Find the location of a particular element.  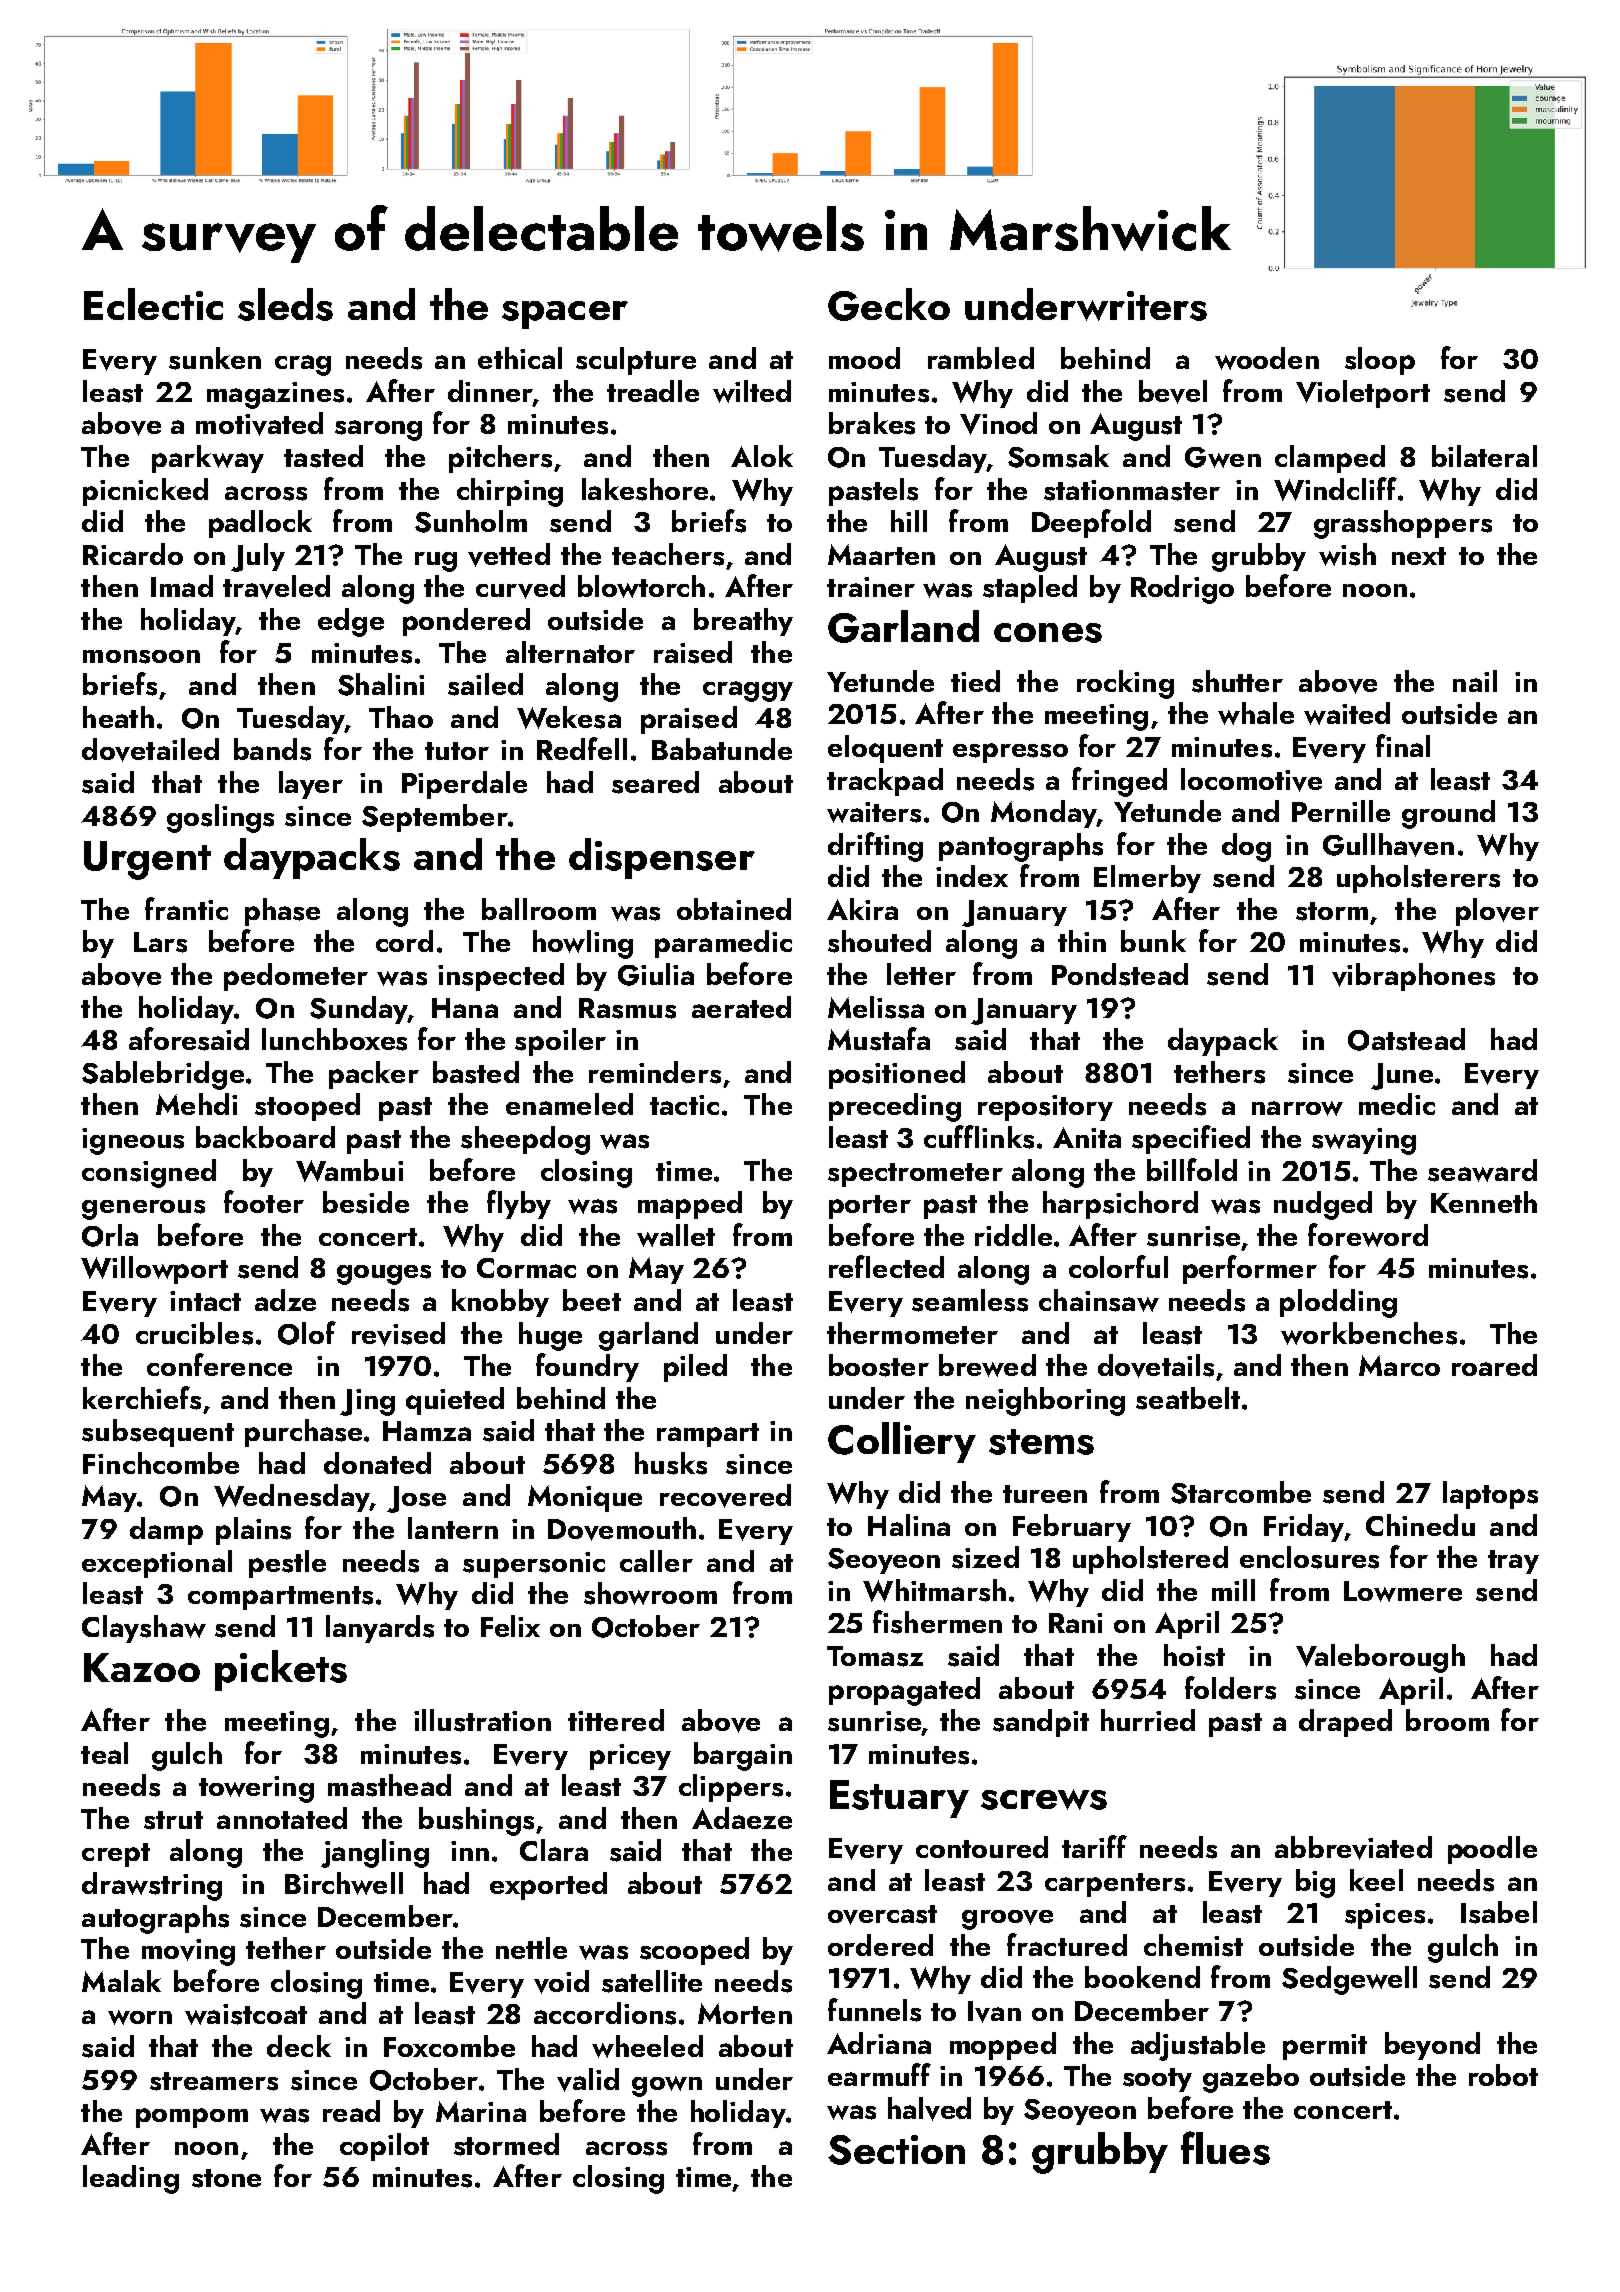

Estuary is located at coordinates (899, 1799).
